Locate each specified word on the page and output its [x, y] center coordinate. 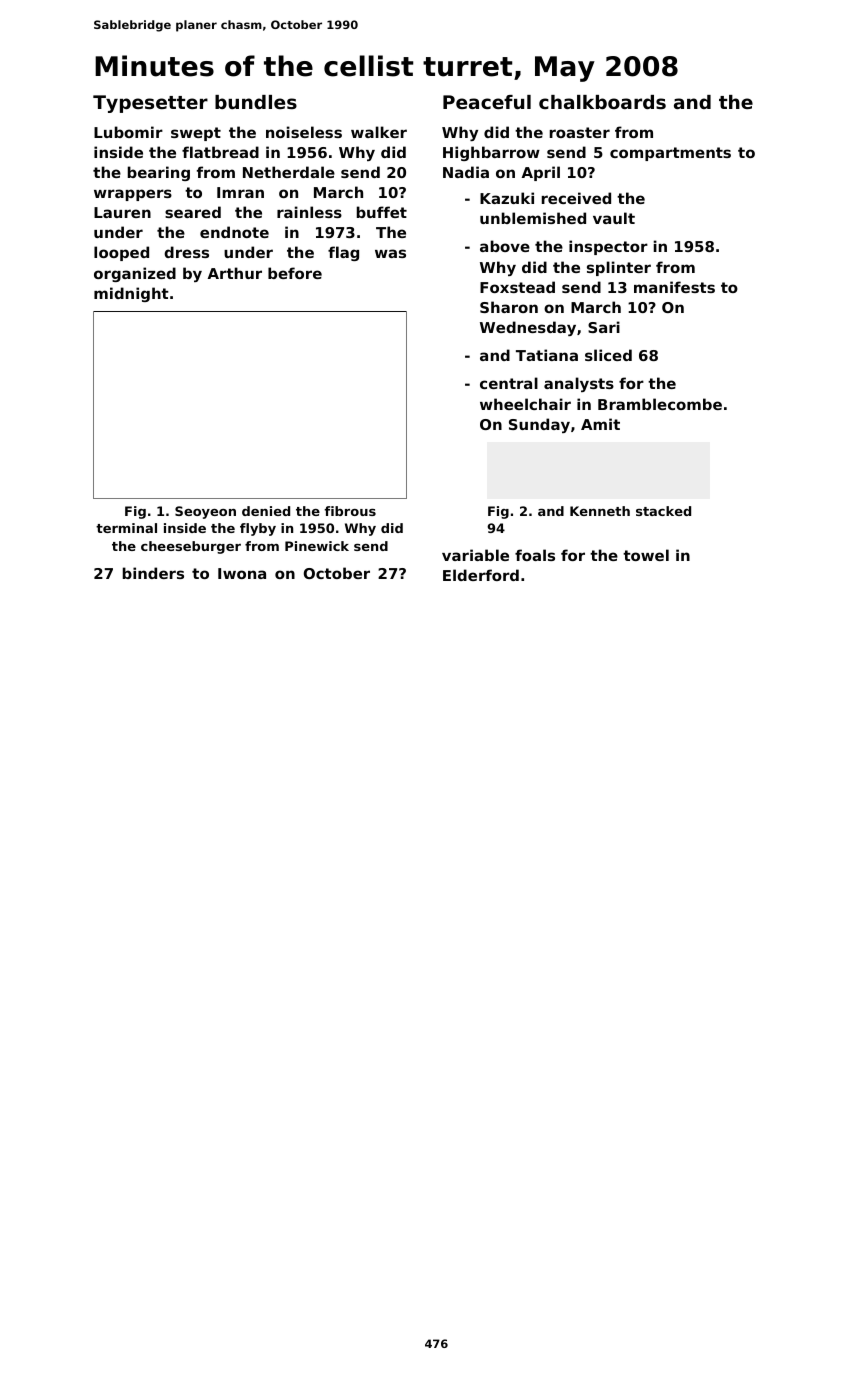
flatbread [220, 152]
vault [614, 218]
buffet [382, 212]
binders [153, 573]
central [509, 383]
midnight [131, 294]
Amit [600, 424]
